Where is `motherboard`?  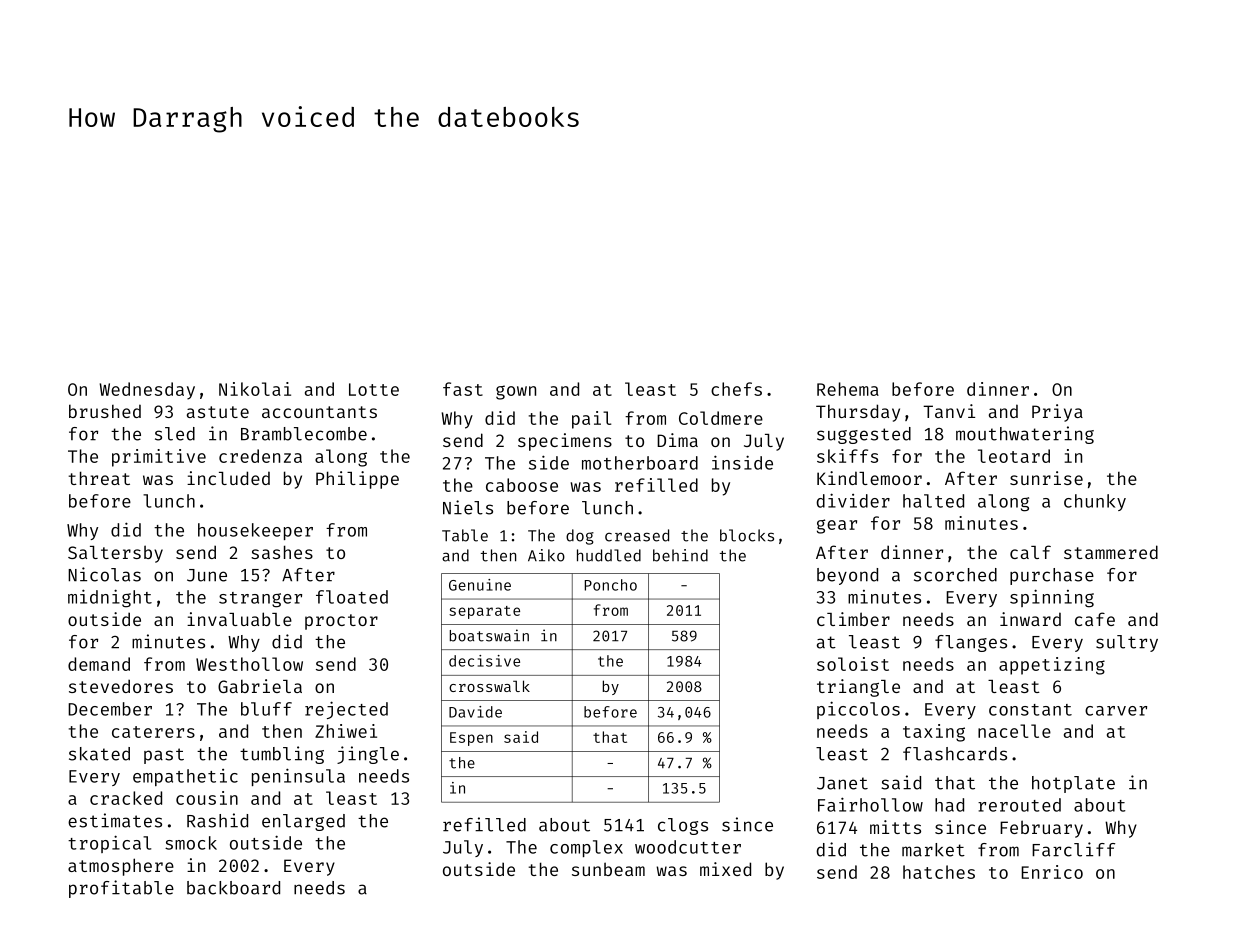
motherboard is located at coordinates (640, 463).
